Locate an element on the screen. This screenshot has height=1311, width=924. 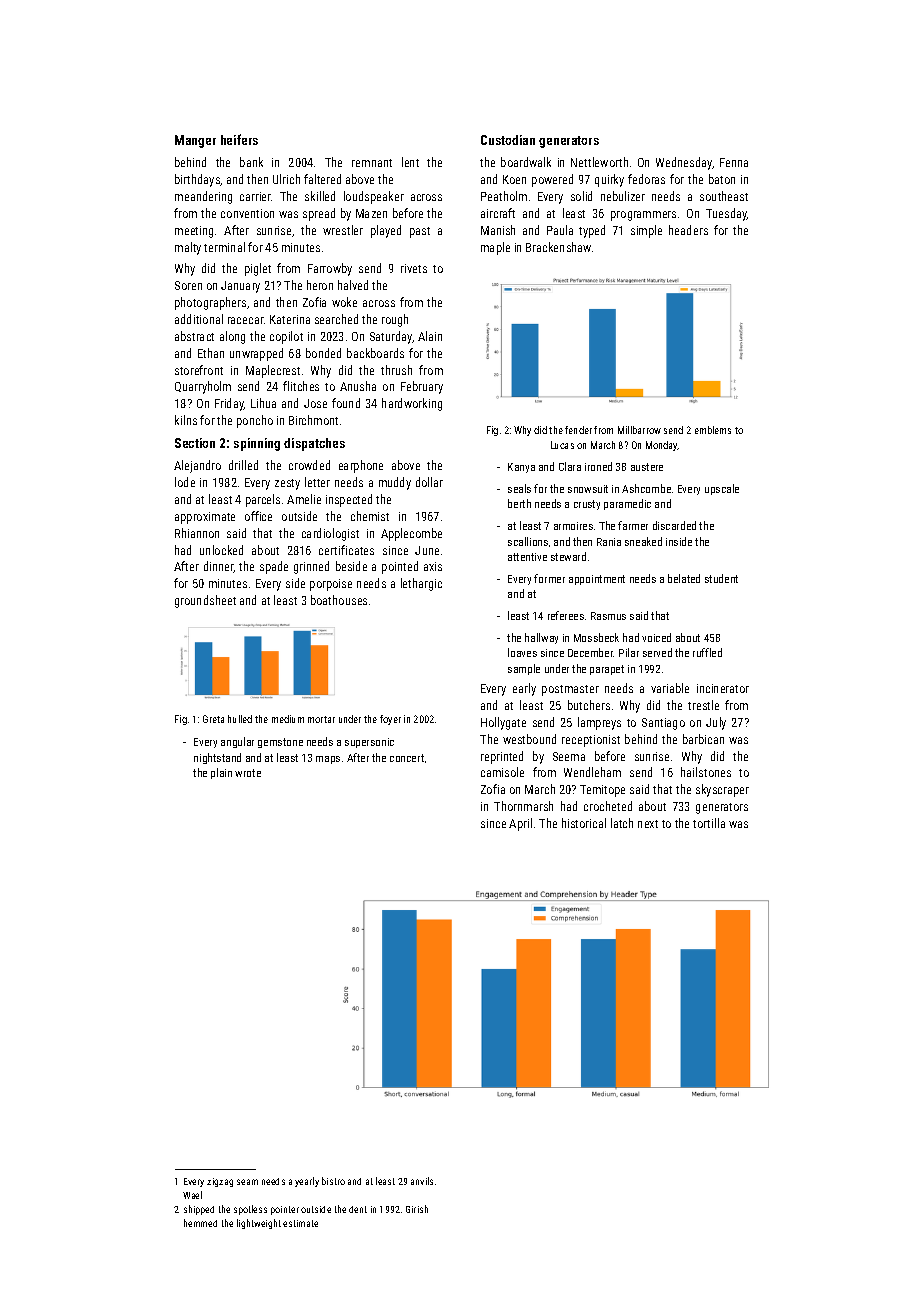
plain is located at coordinates (221, 773).
